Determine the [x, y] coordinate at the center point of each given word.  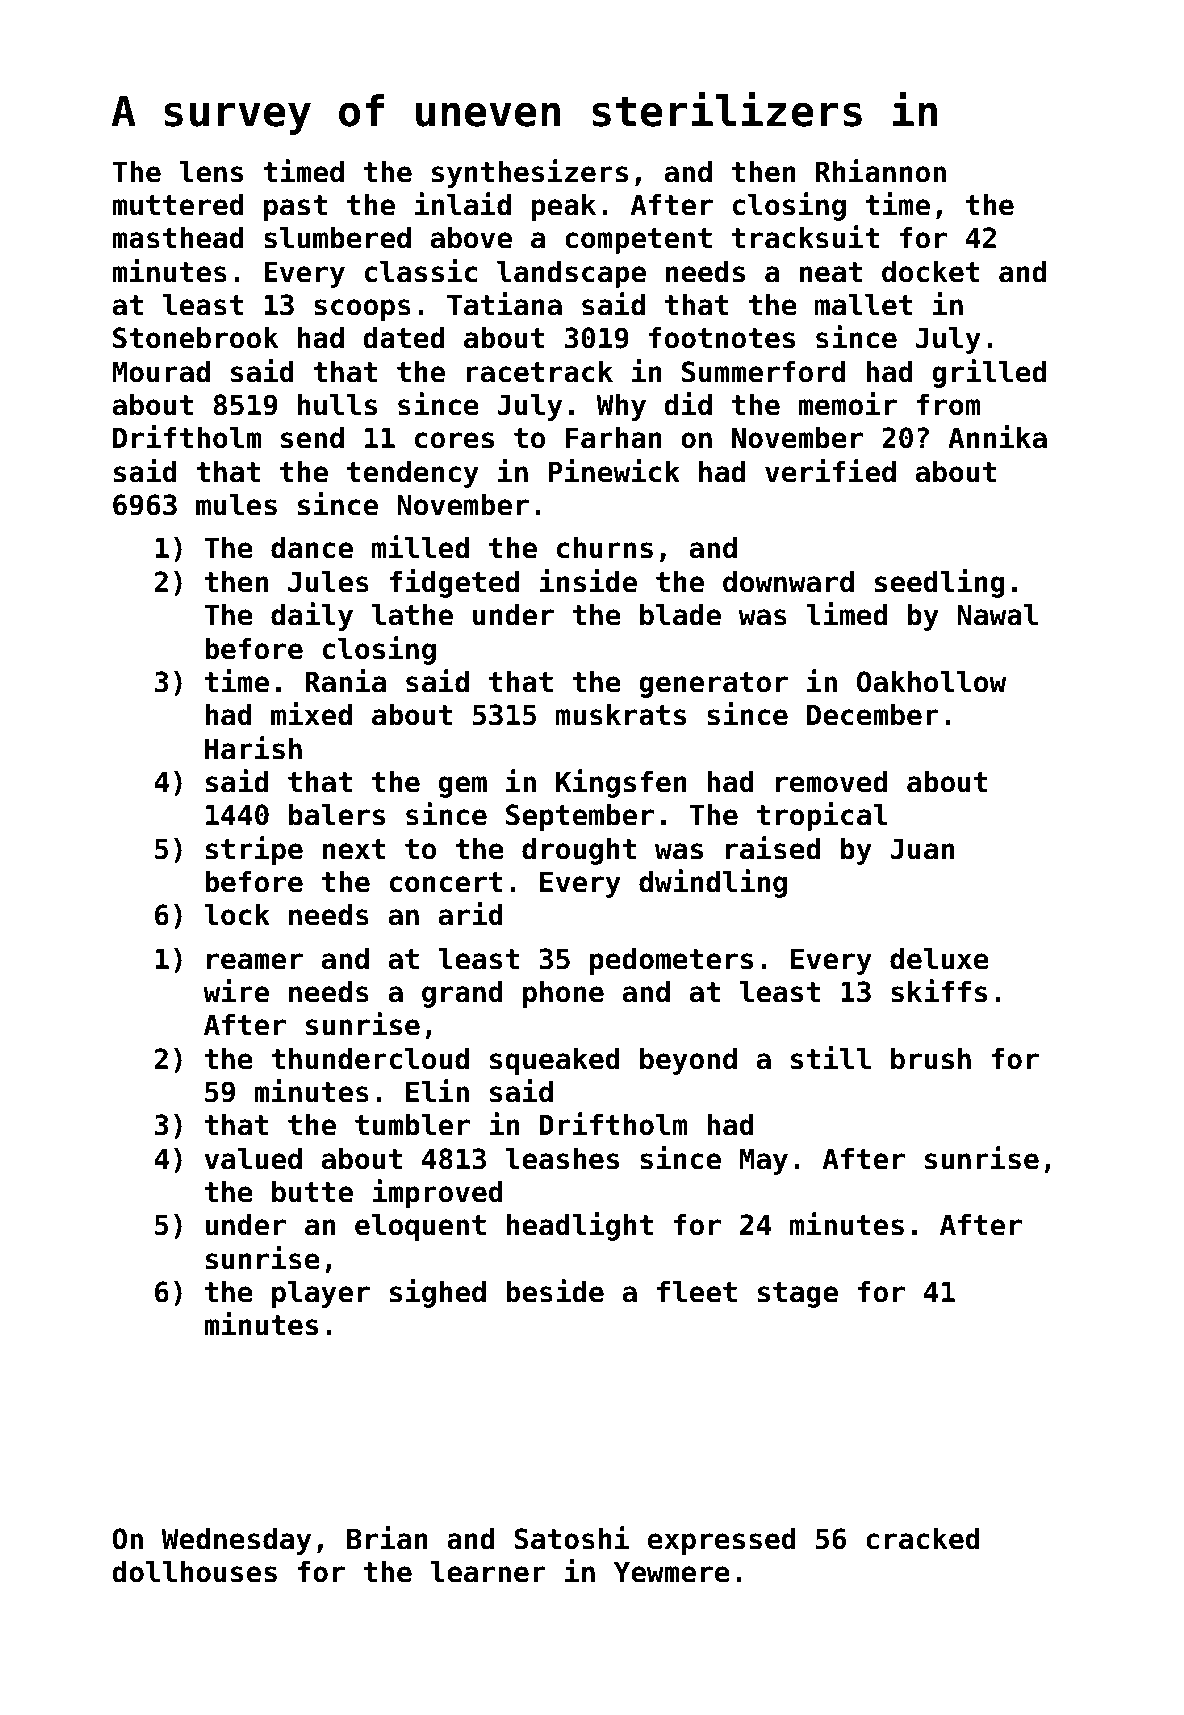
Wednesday [236, 1541]
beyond [688, 1061]
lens [211, 172]
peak [564, 207]
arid [471, 914]
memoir [847, 404]
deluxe [939, 959]
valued [253, 1159]
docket [931, 272]
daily [312, 616]
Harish [253, 748]
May [764, 1161]
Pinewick [614, 471]
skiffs [939, 991]
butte [312, 1192]
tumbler [412, 1125]
